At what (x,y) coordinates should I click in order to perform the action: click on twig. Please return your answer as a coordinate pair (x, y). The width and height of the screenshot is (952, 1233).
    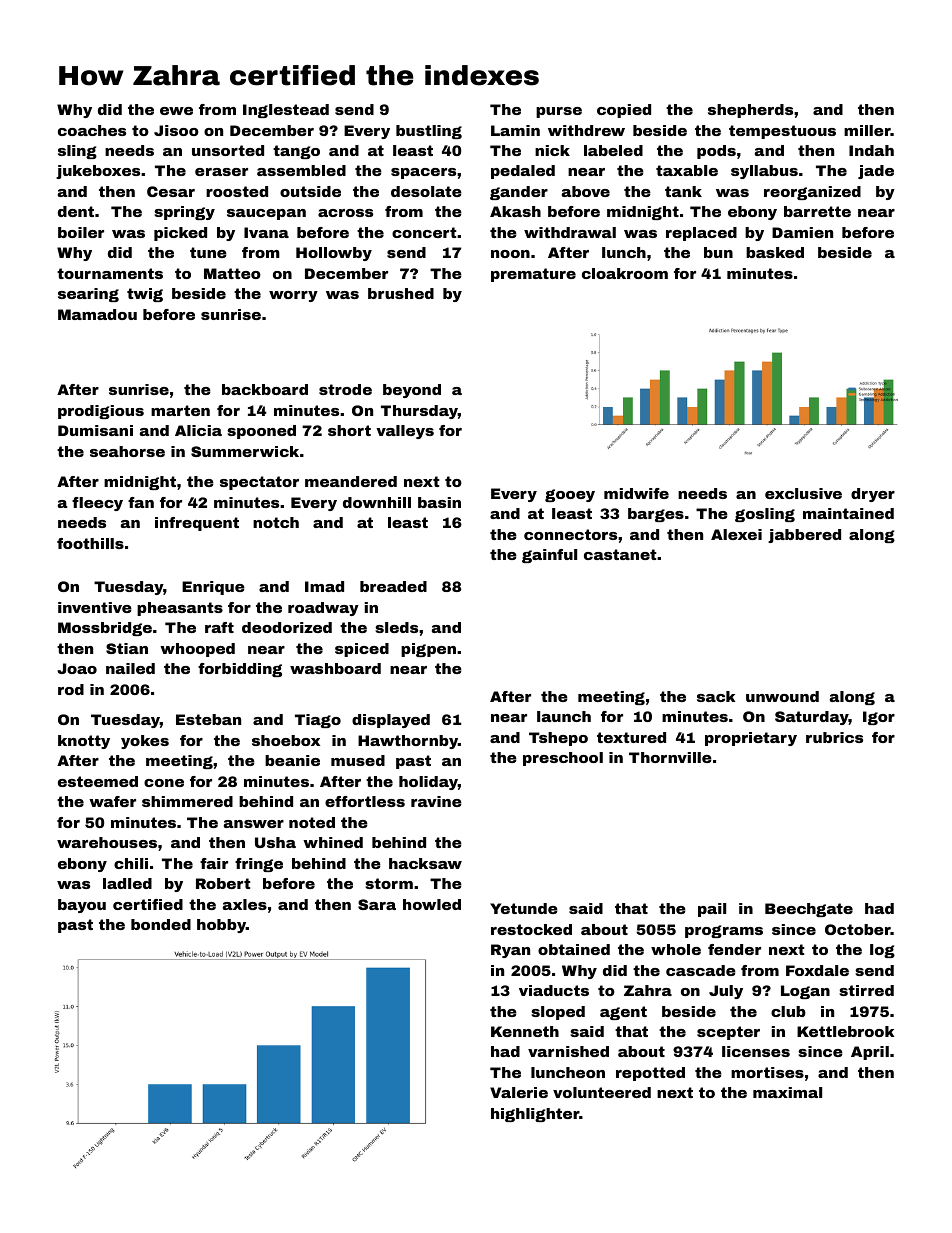
    Looking at the image, I should click on (145, 295).
